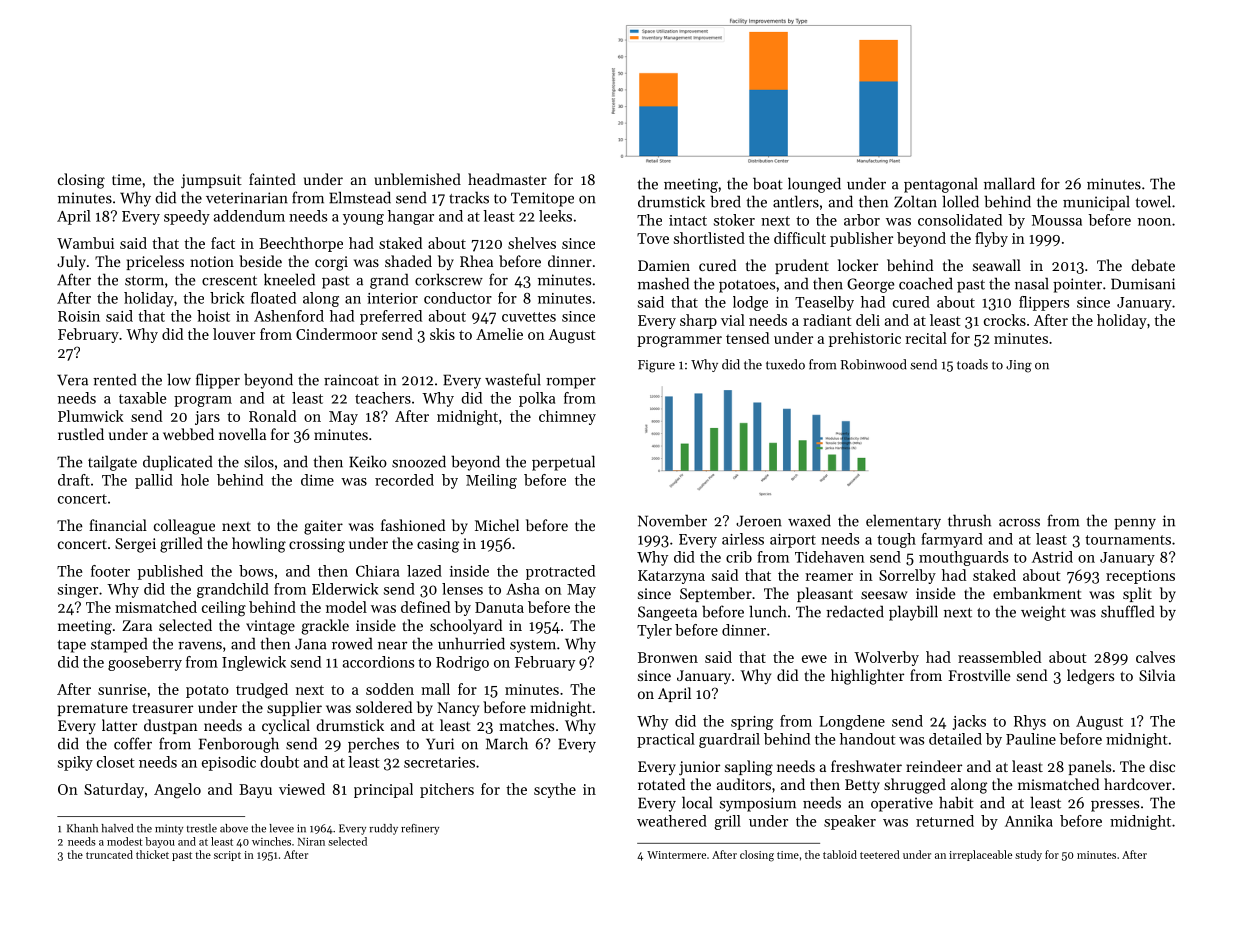 This screenshot has width=1233, height=952. Describe the element at coordinates (170, 572) in the screenshot. I see `published` at that location.
